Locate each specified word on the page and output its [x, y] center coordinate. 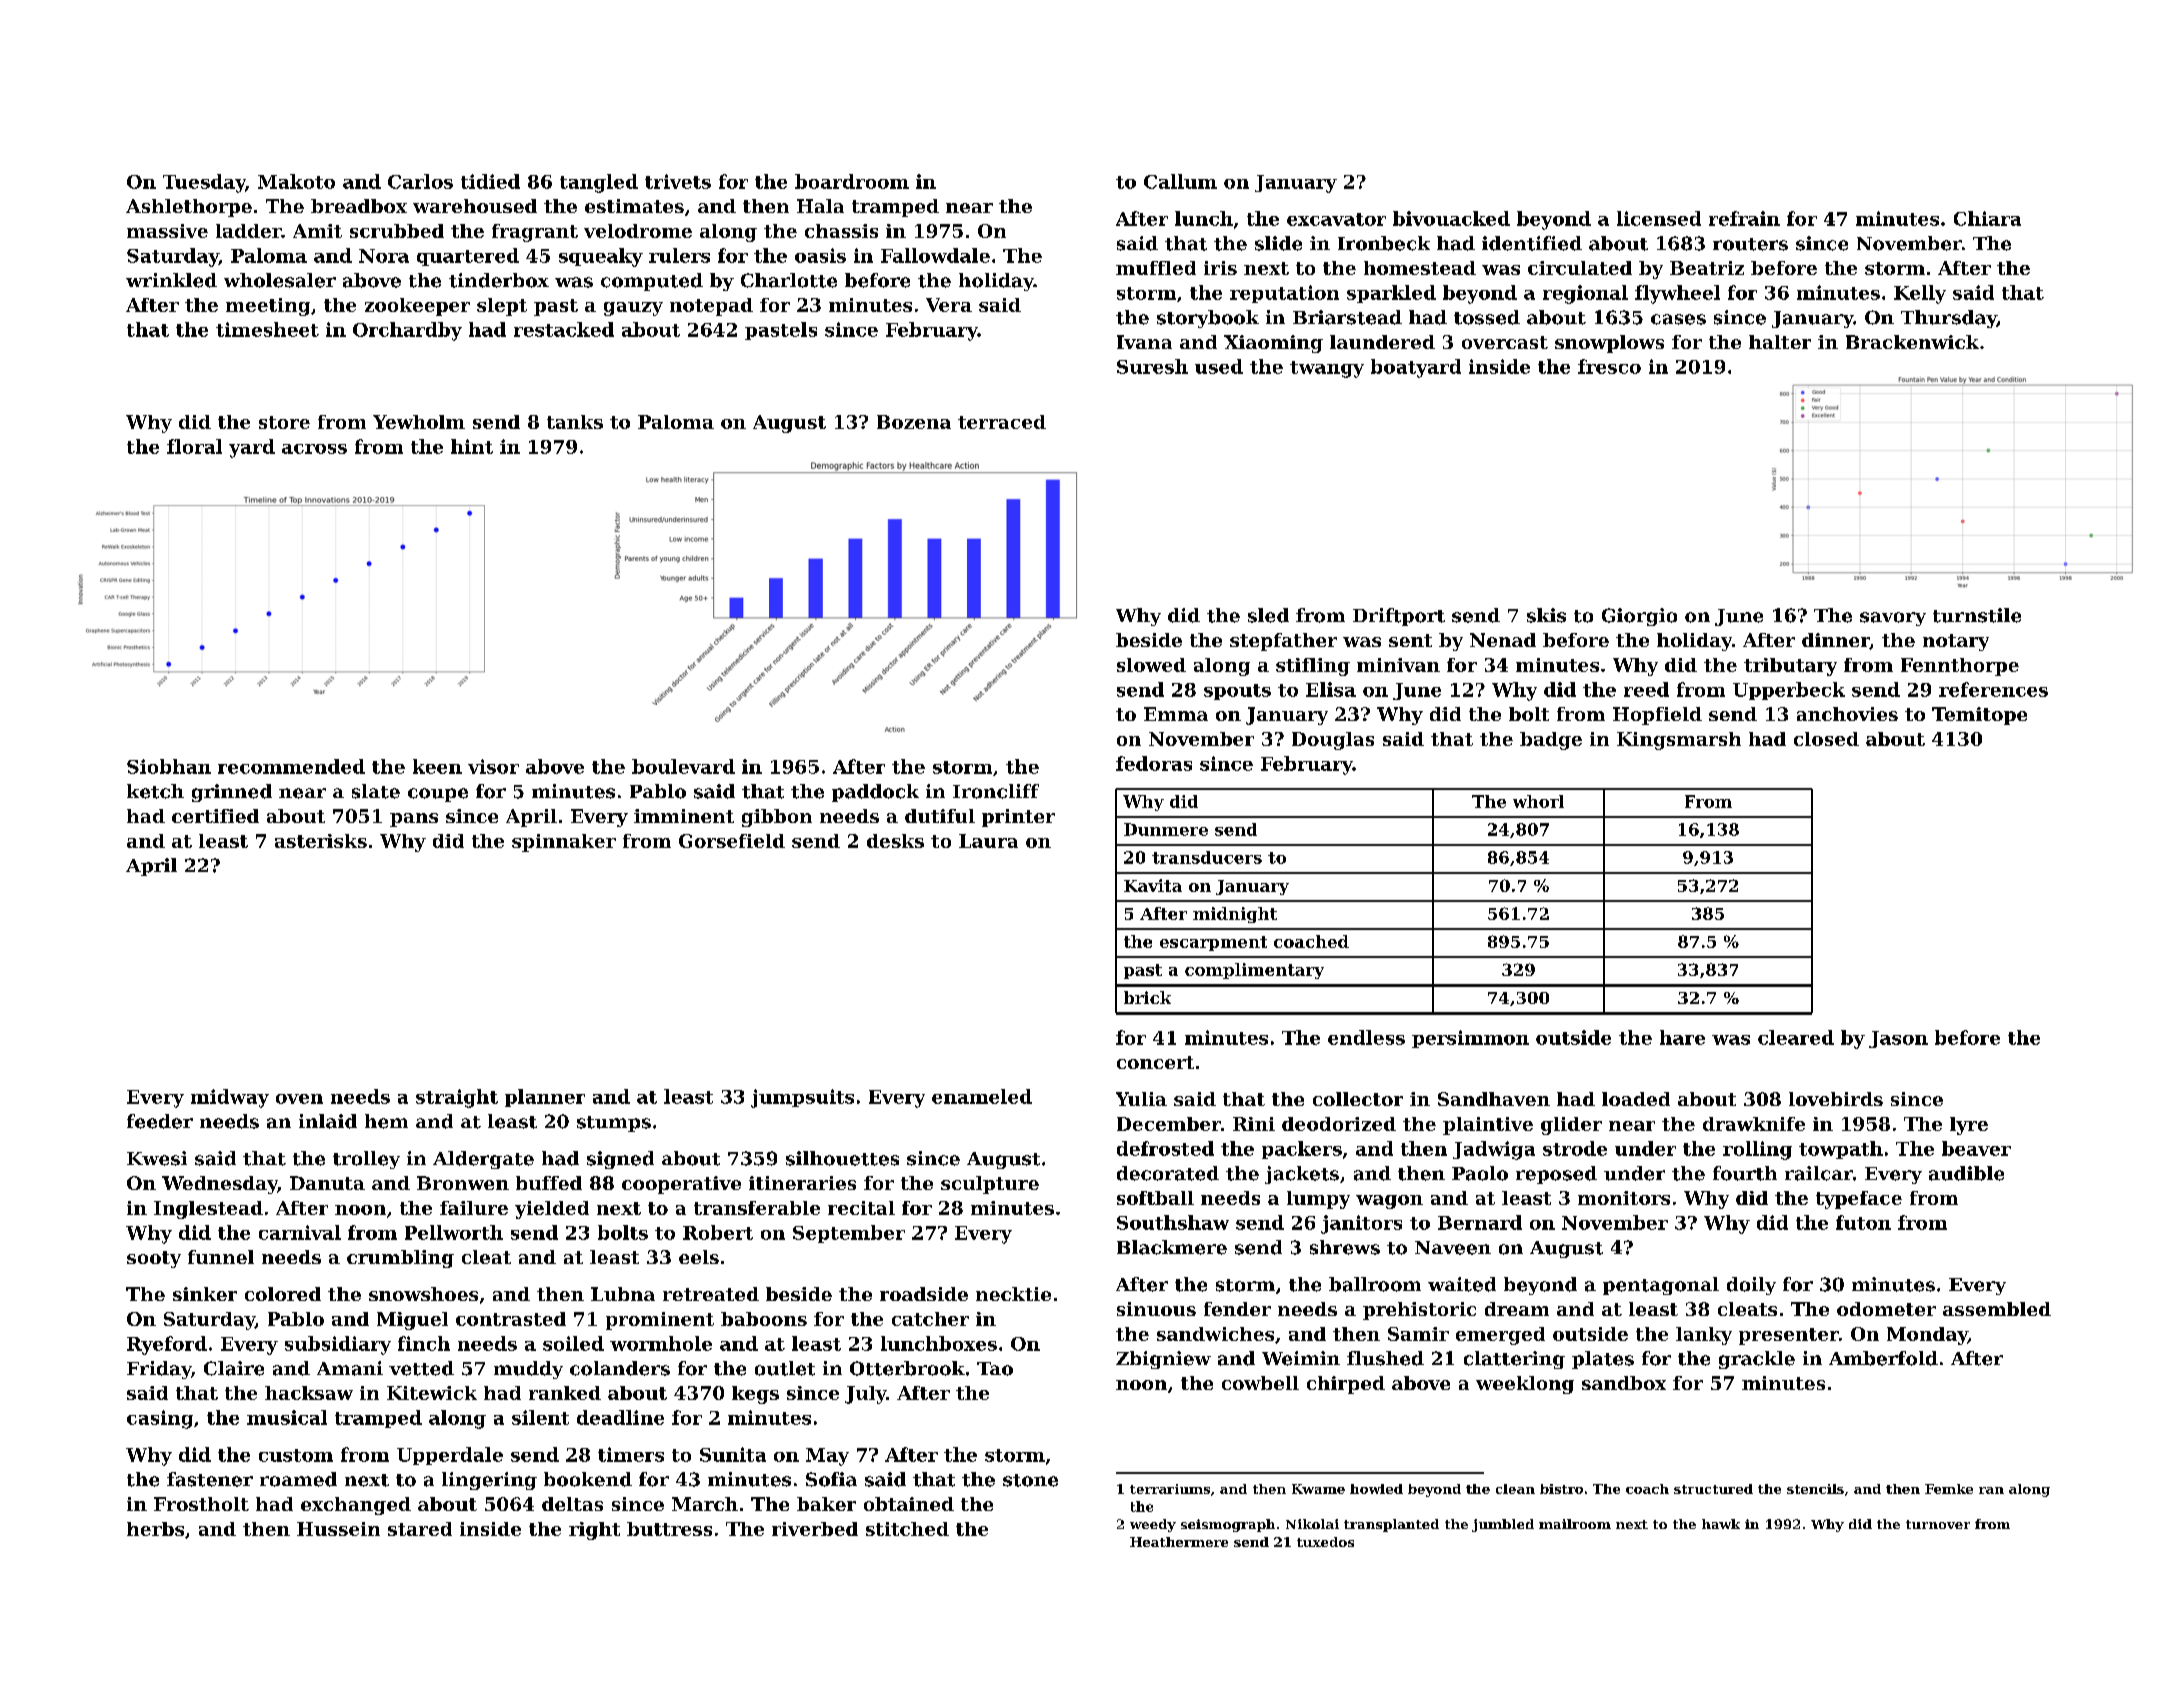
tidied [490, 181]
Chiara [1987, 218]
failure [474, 1208]
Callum [1180, 181]
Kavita [1153, 885]
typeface [1859, 1200]
